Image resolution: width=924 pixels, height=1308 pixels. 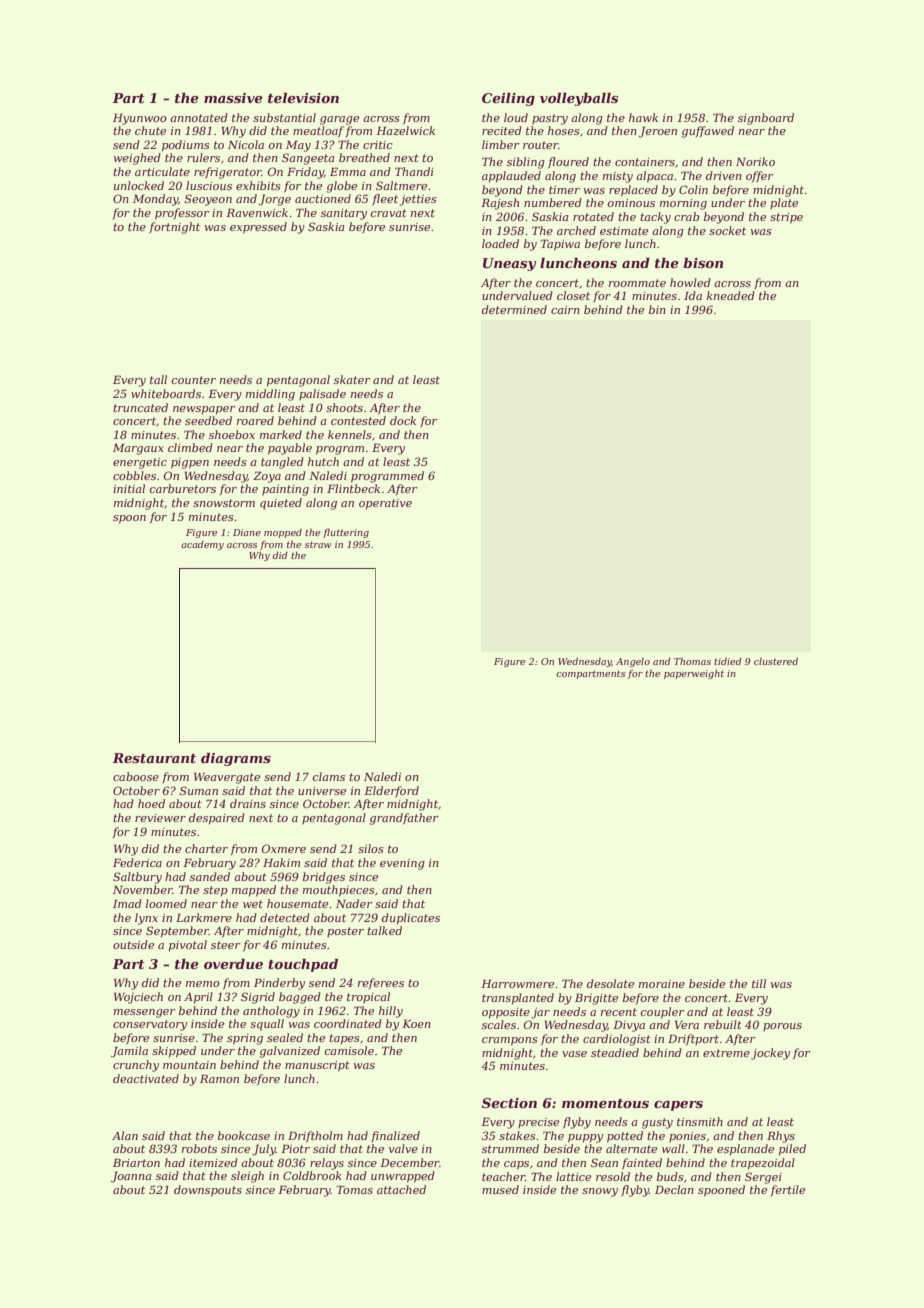 What do you see at coordinates (657, 309) in the image?
I see `bin` at bounding box center [657, 309].
